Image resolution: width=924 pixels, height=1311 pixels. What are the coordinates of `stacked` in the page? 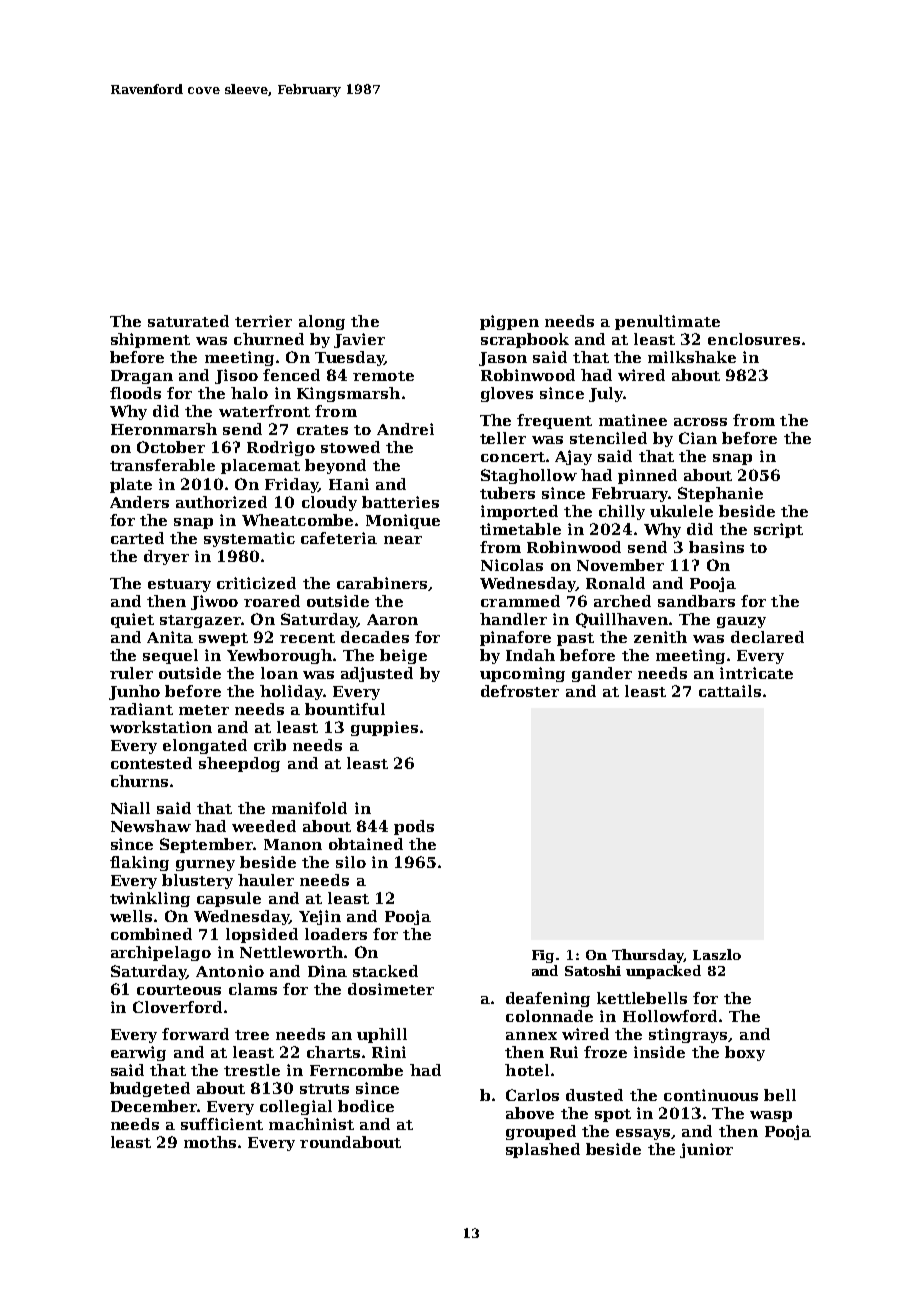 It's located at (385, 971).
